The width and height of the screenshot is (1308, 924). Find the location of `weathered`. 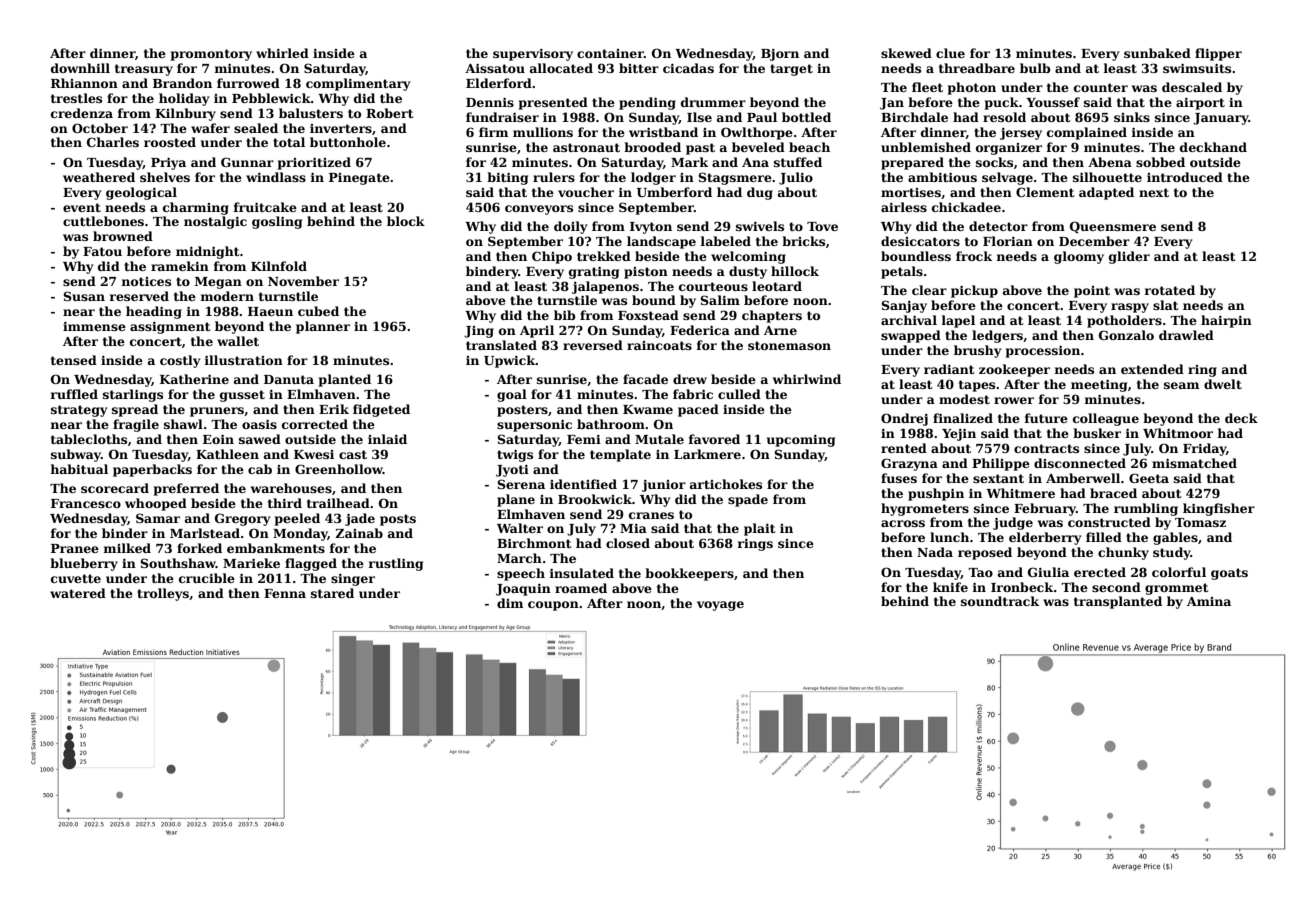

weathered is located at coordinates (99, 177).
